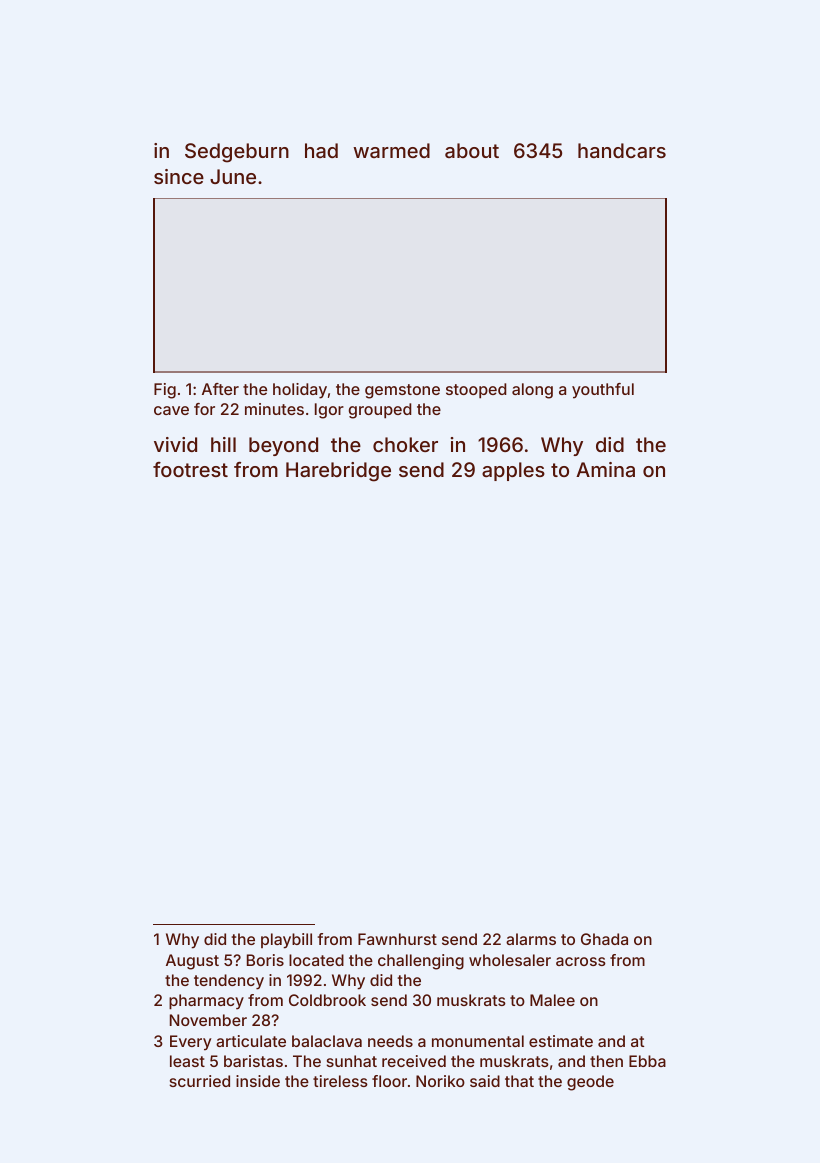  Describe the element at coordinates (286, 941) in the screenshot. I see `playbill` at that location.
